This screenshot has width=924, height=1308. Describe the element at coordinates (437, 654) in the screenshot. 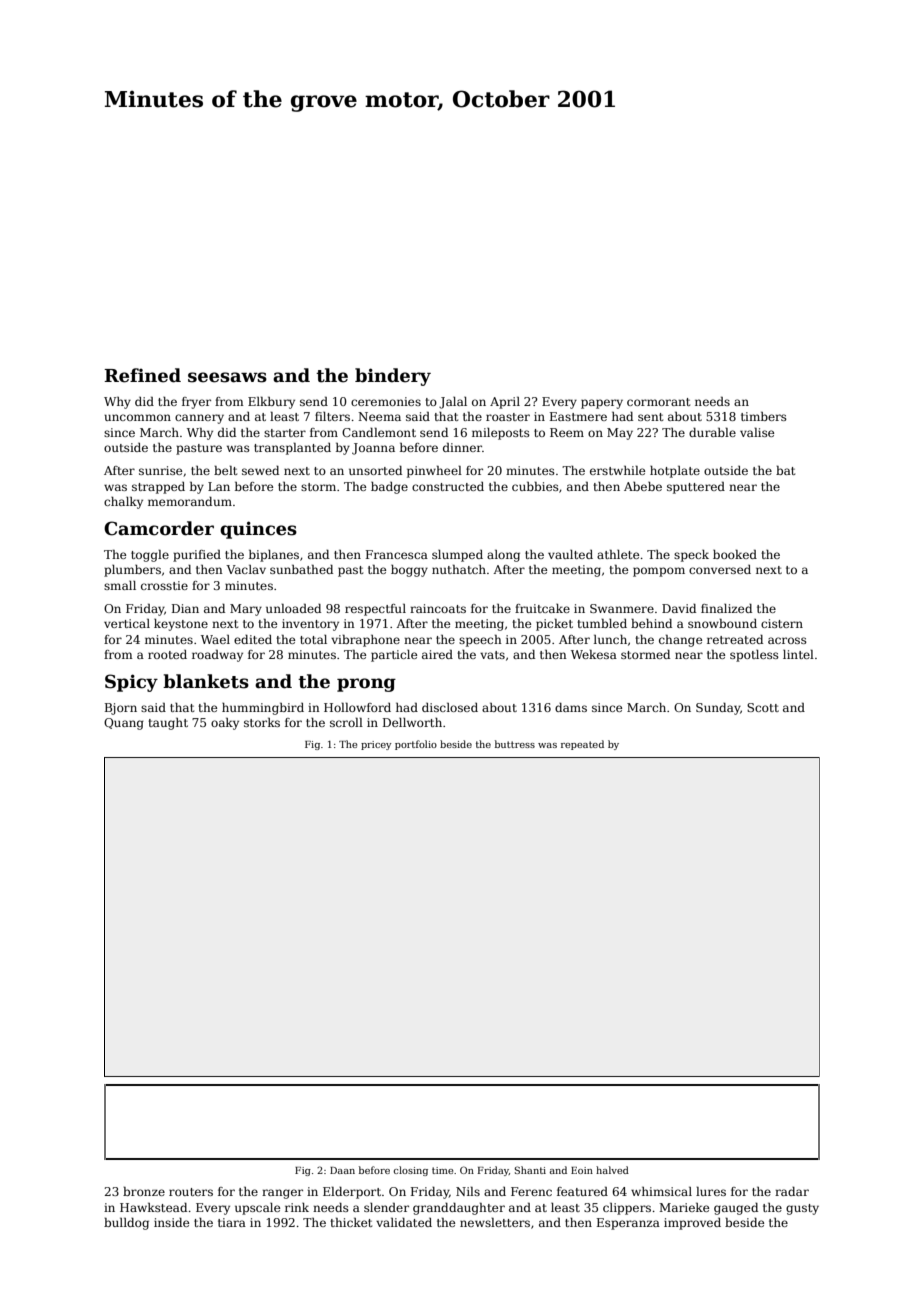

I see `aired` at that location.
